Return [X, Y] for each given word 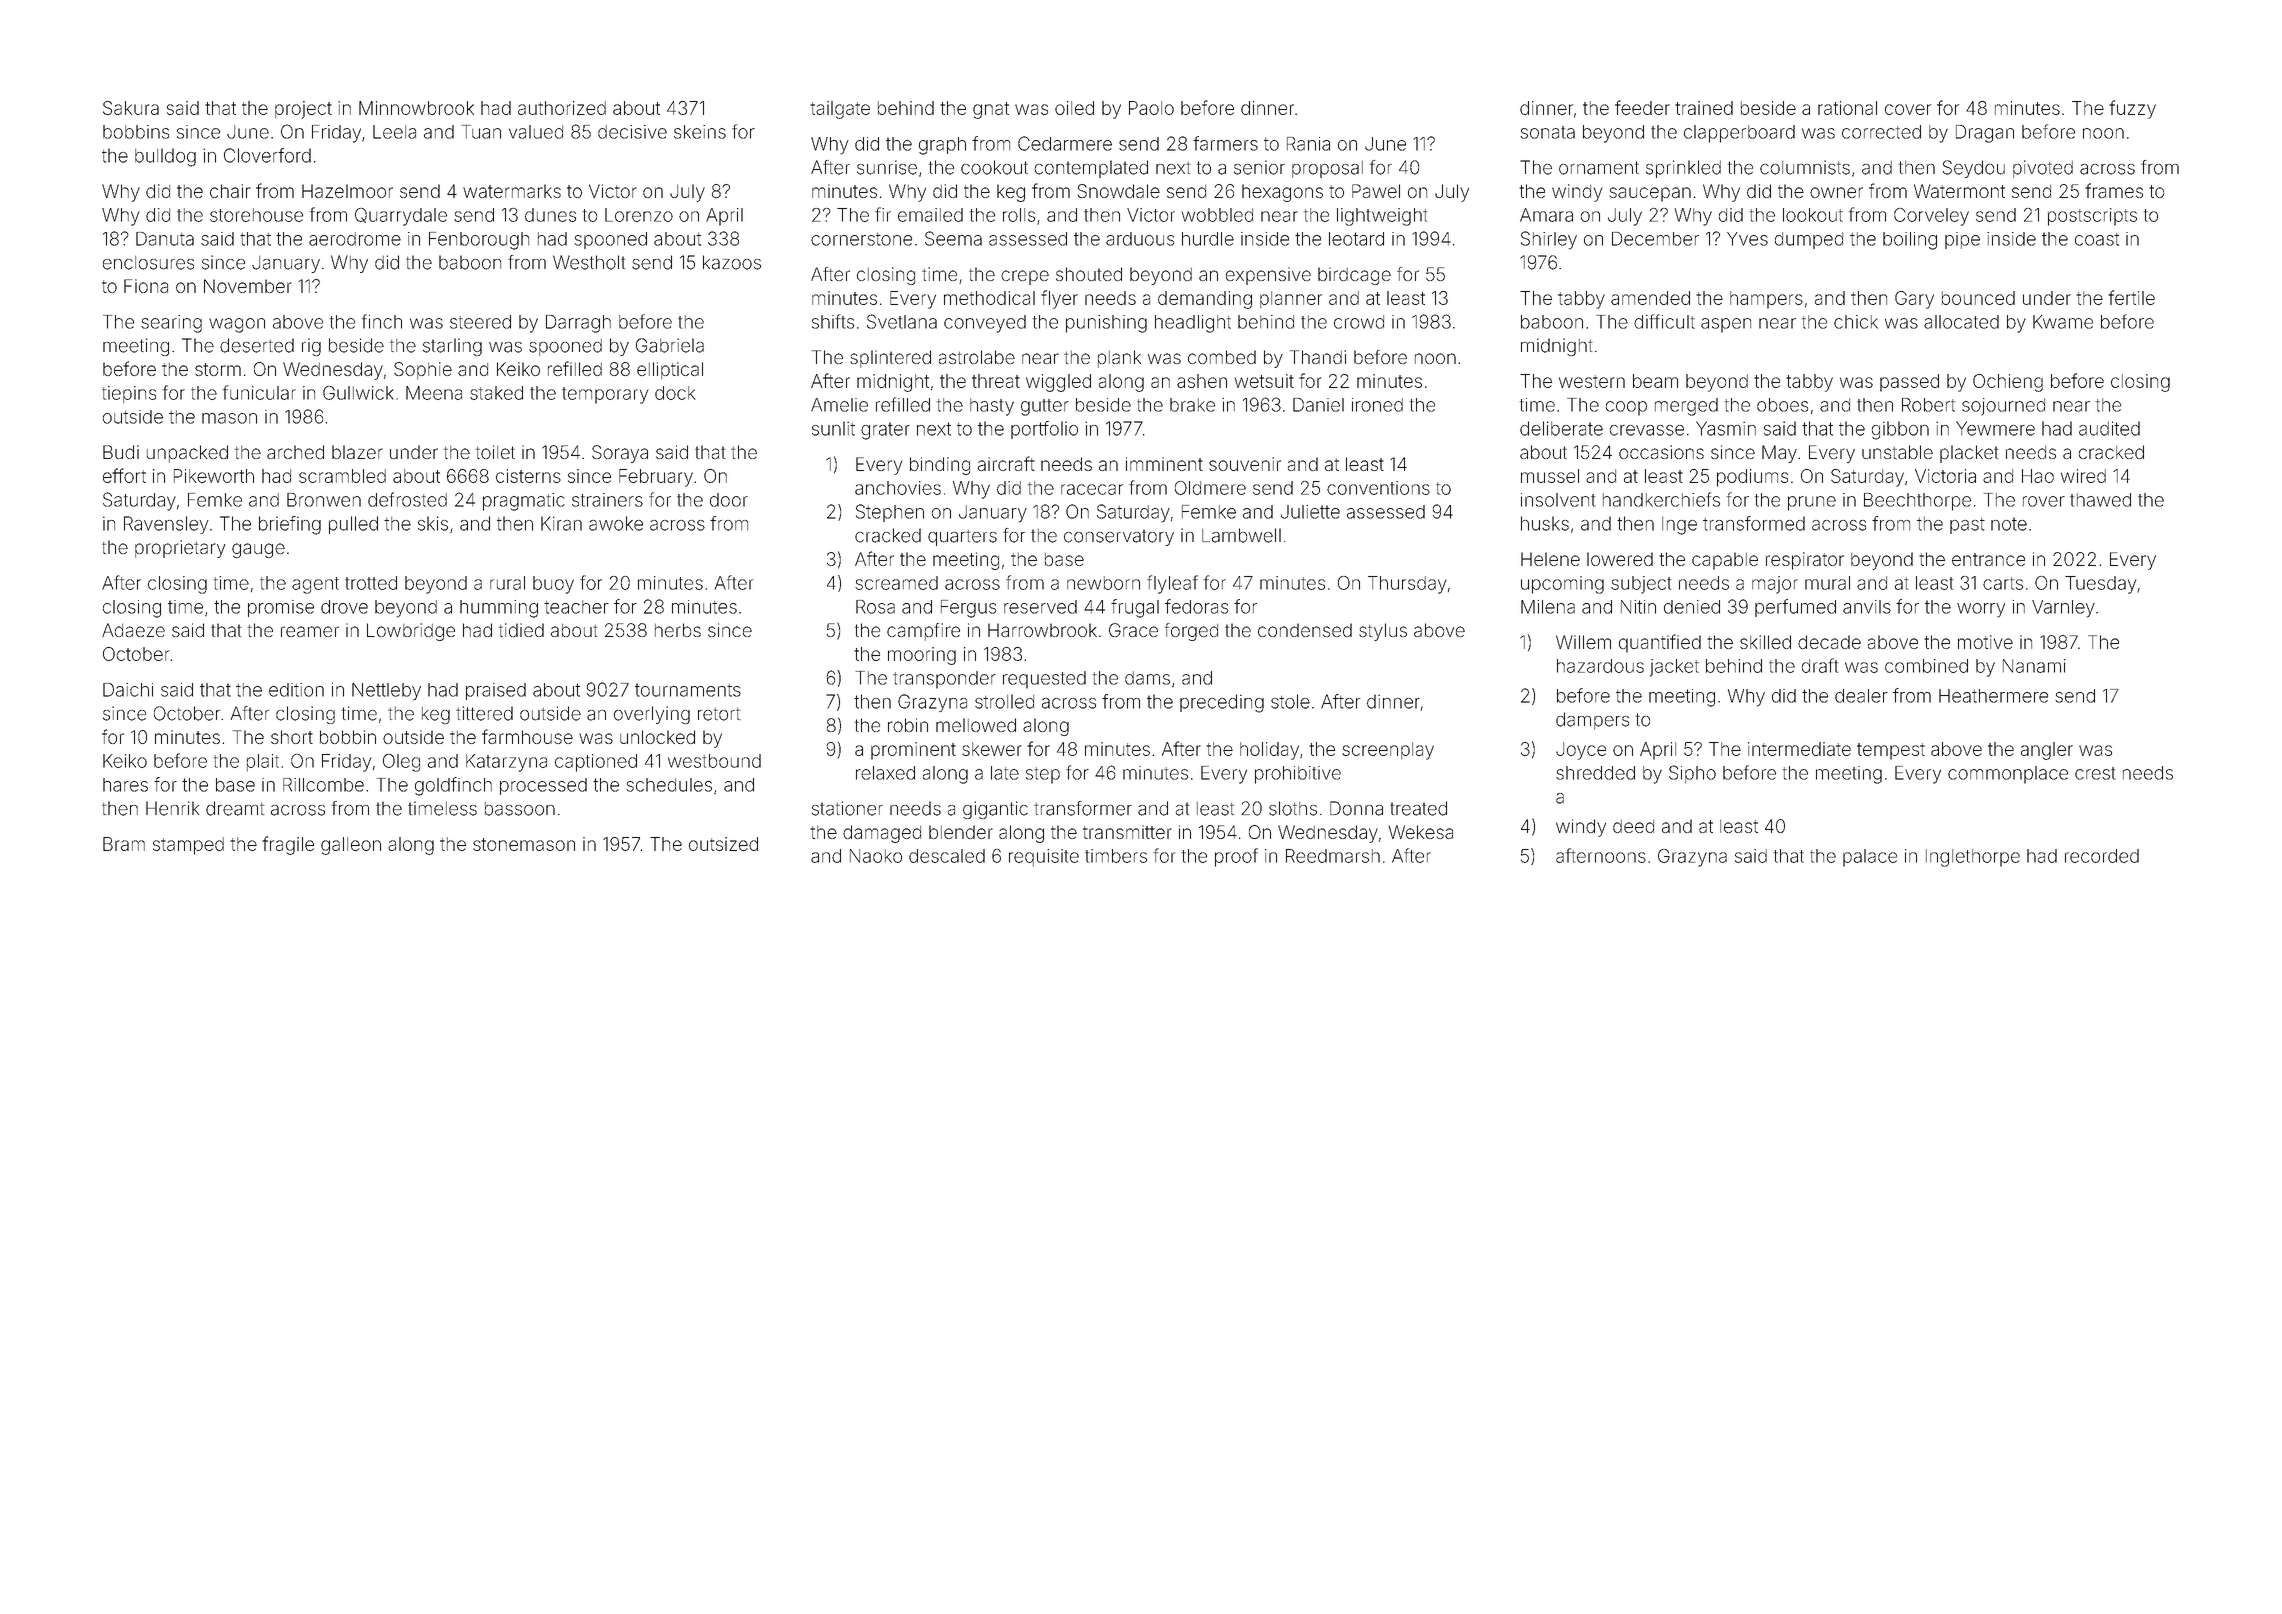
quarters [962, 538]
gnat [991, 110]
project [303, 110]
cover [1908, 109]
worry [1981, 610]
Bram [124, 844]
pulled [353, 525]
